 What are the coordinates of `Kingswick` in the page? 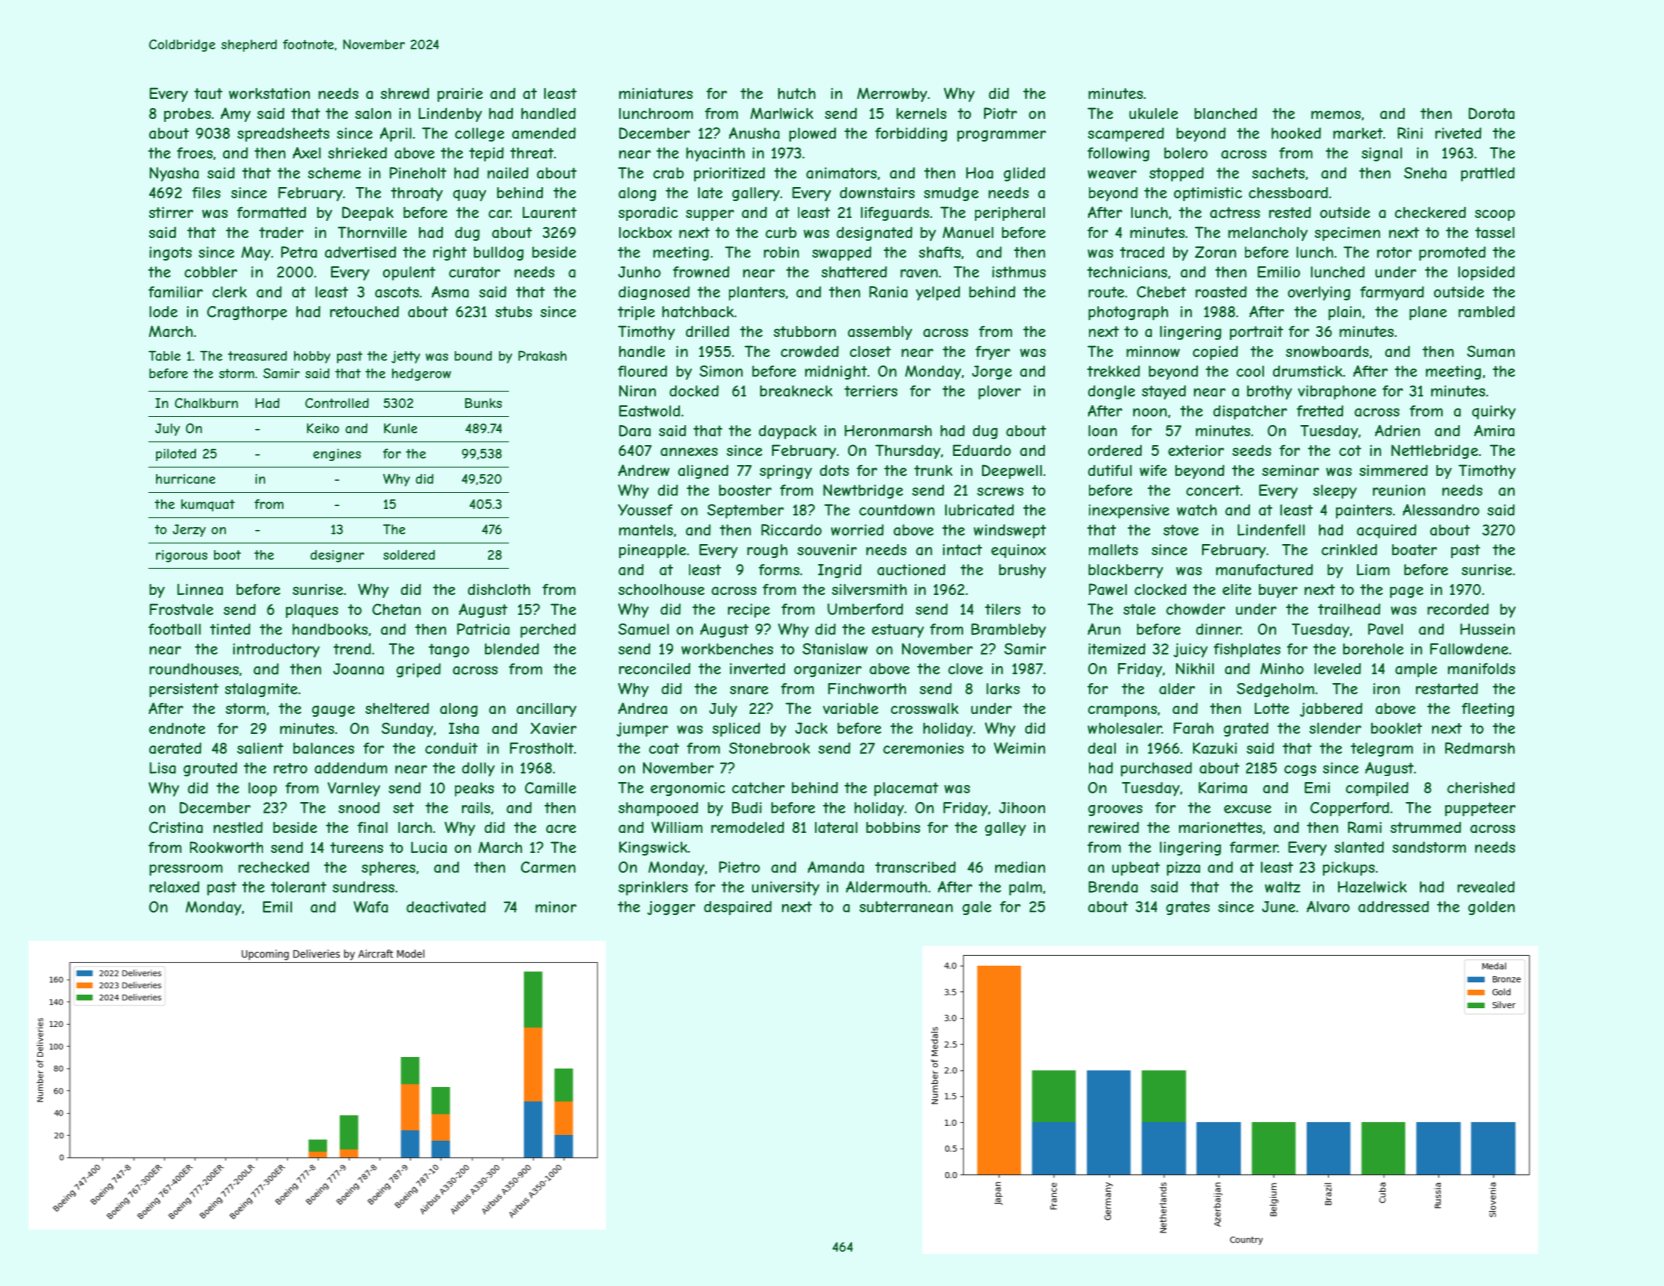 It's located at (653, 848).
